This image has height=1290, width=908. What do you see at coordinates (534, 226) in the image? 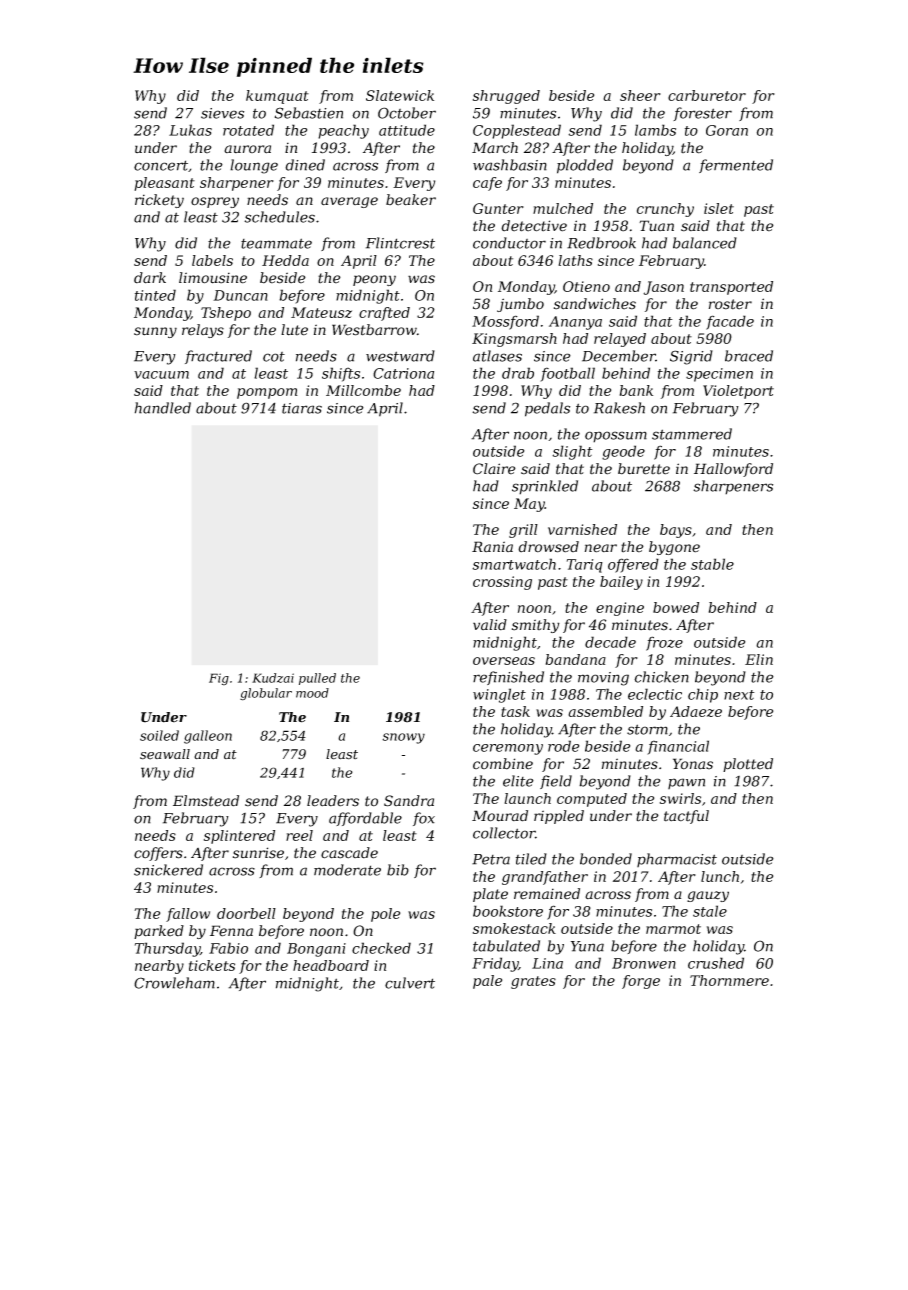
I see `detective` at bounding box center [534, 226].
